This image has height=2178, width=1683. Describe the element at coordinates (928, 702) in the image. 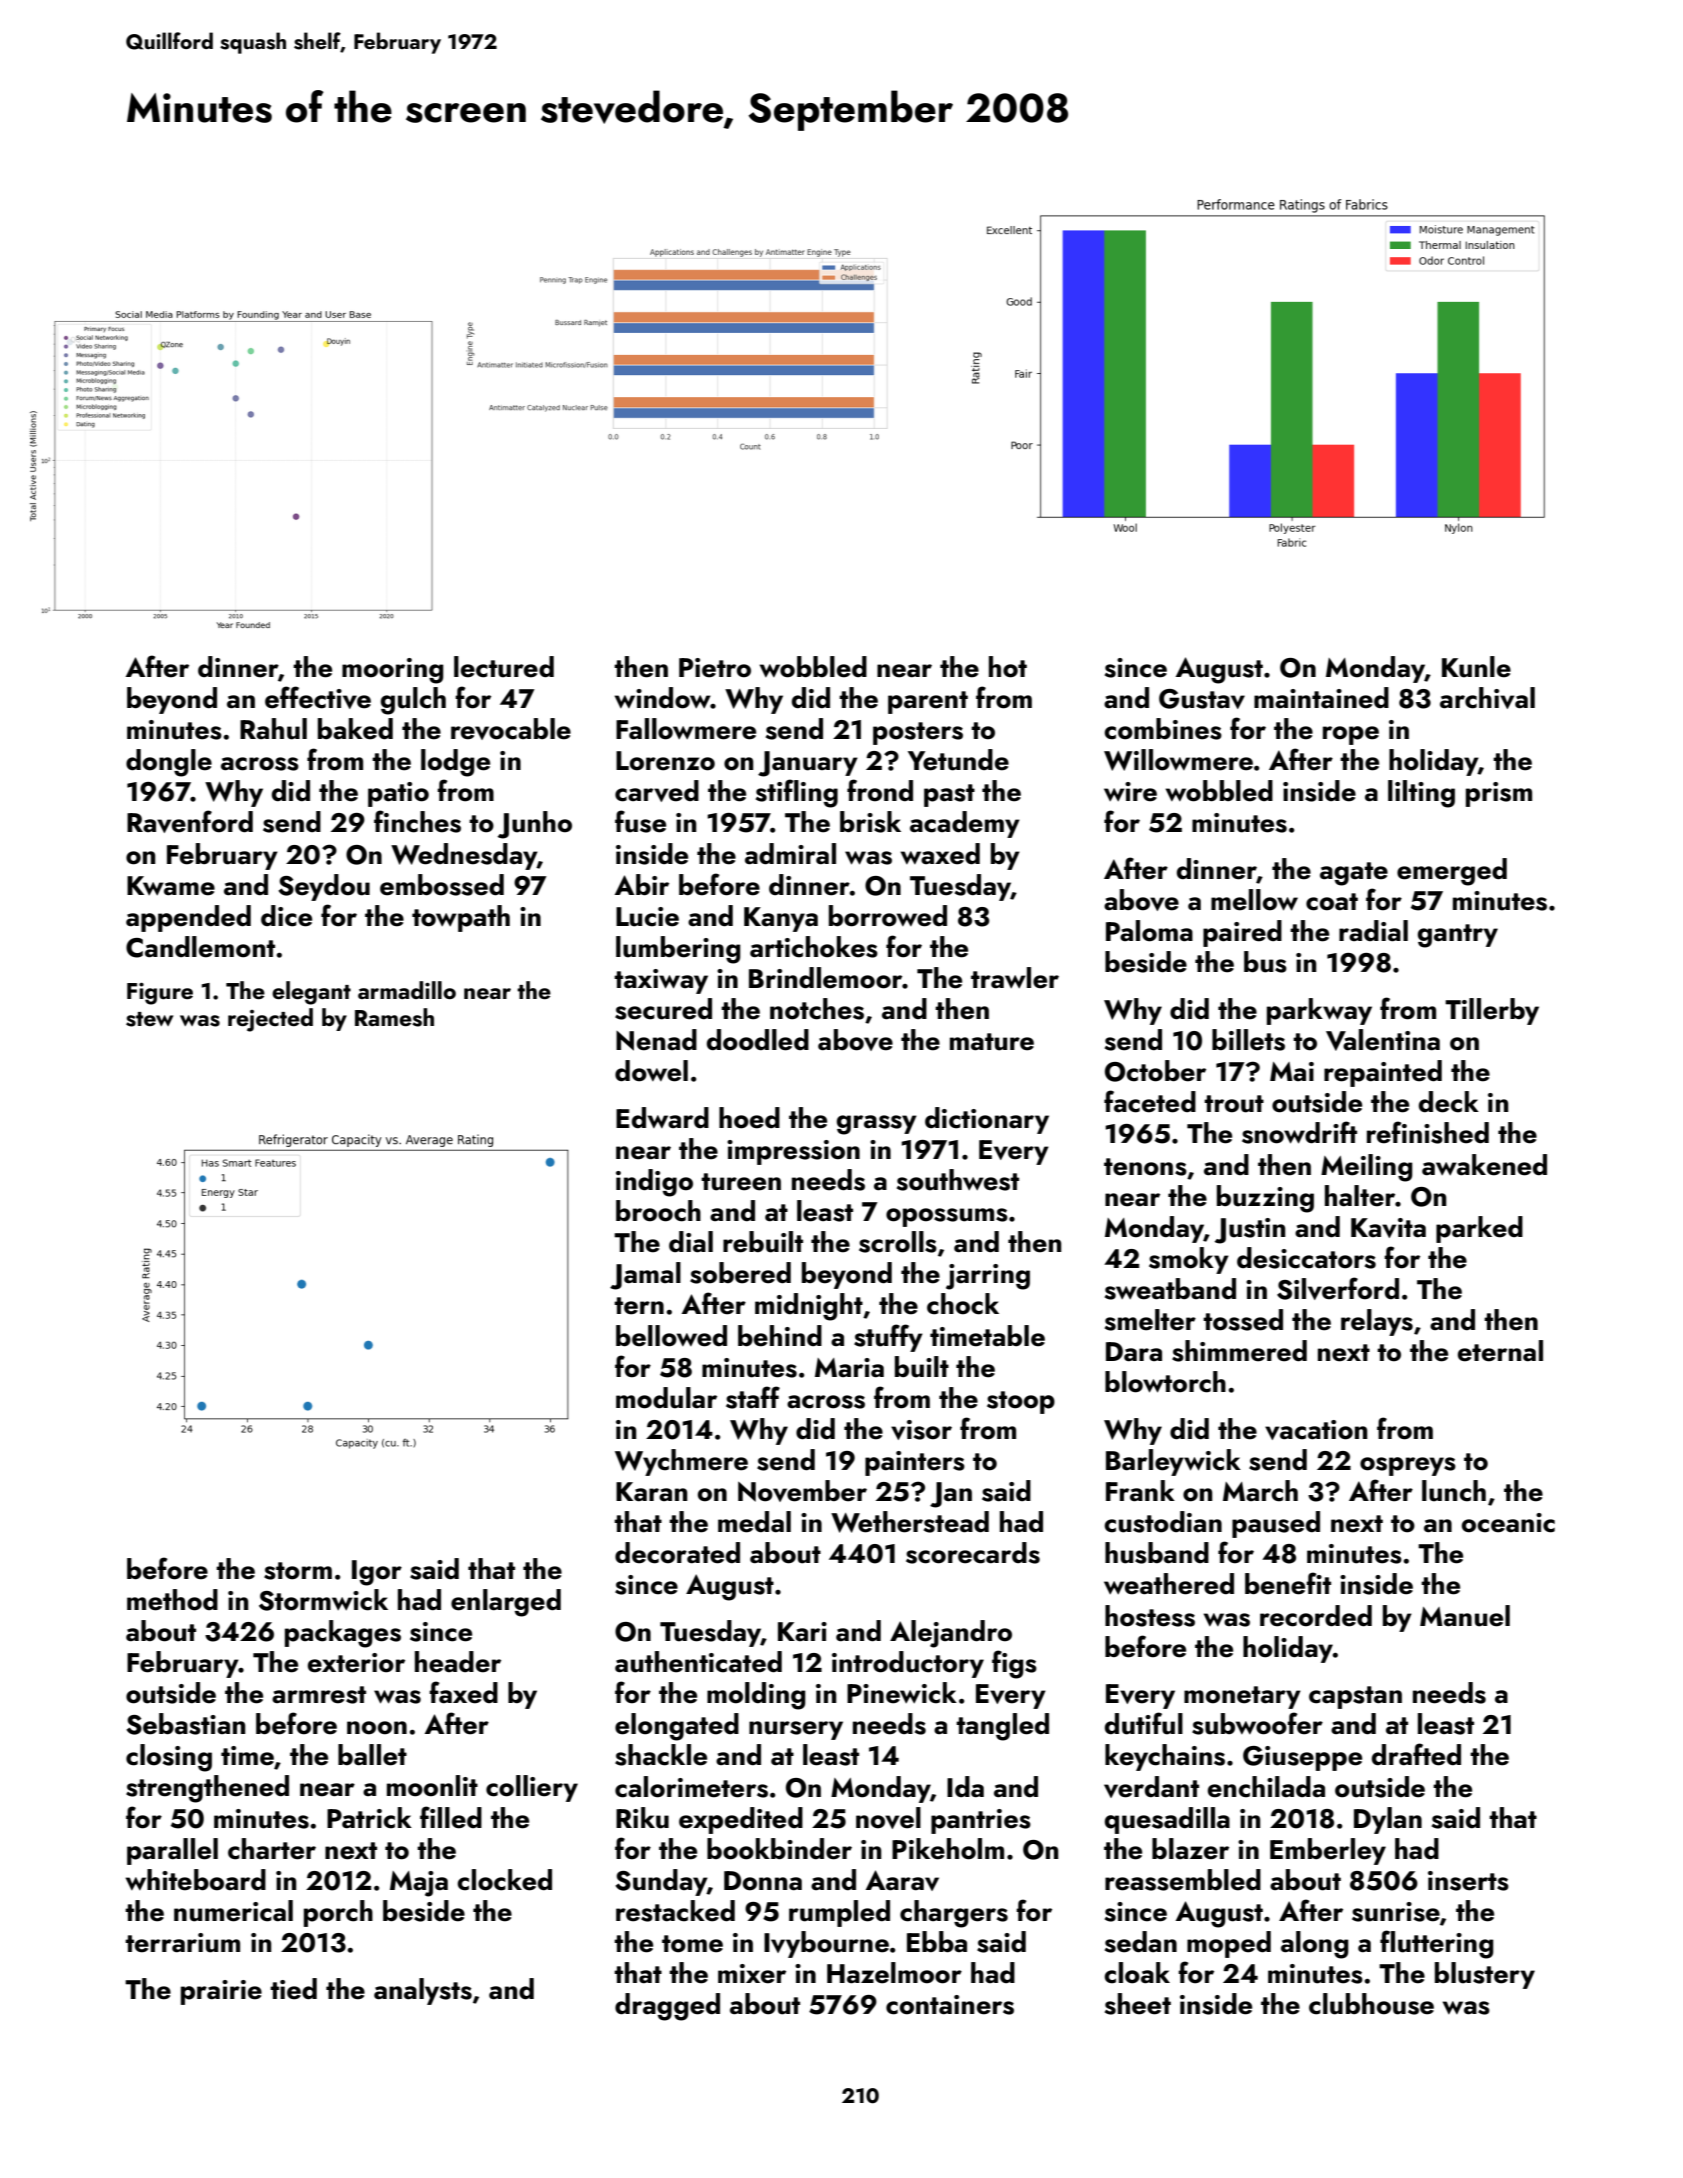

I see `parent` at that location.
